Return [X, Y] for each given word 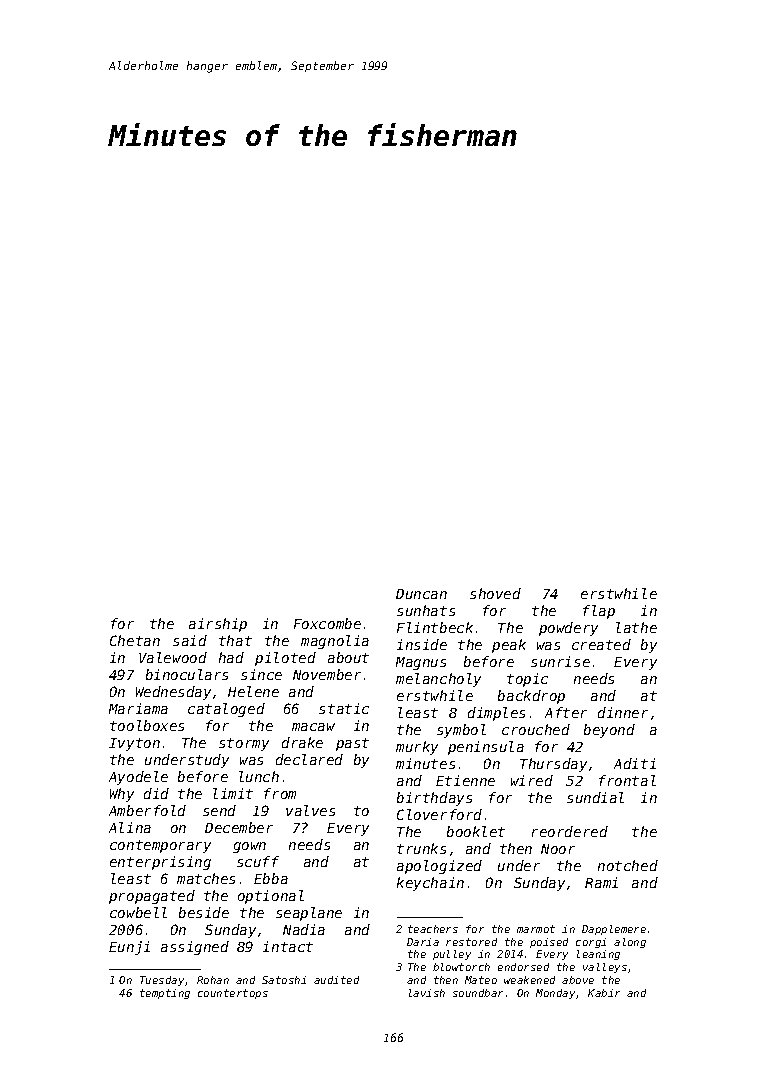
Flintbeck [435, 627]
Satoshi [284, 980]
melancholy [438, 680]
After [566, 712]
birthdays [434, 799]
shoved [495, 593]
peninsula [486, 748]
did [156, 793]
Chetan [135, 640]
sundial [595, 797]
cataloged [226, 710]
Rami [601, 882]
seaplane [309, 914]
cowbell [138, 912]
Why [122, 795]
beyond [609, 731]
